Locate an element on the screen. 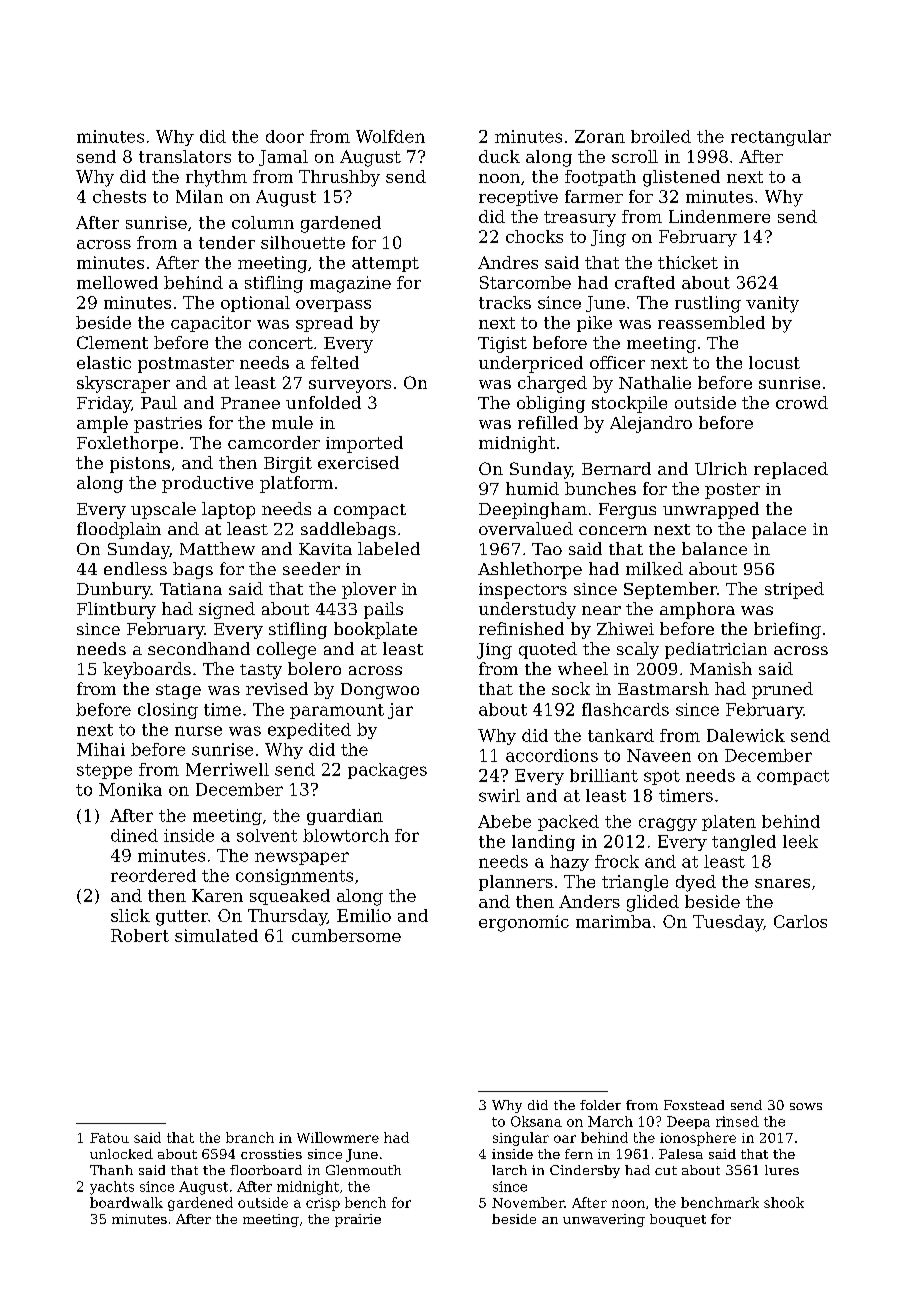 The image size is (908, 1316). boardwalk is located at coordinates (126, 1202).
